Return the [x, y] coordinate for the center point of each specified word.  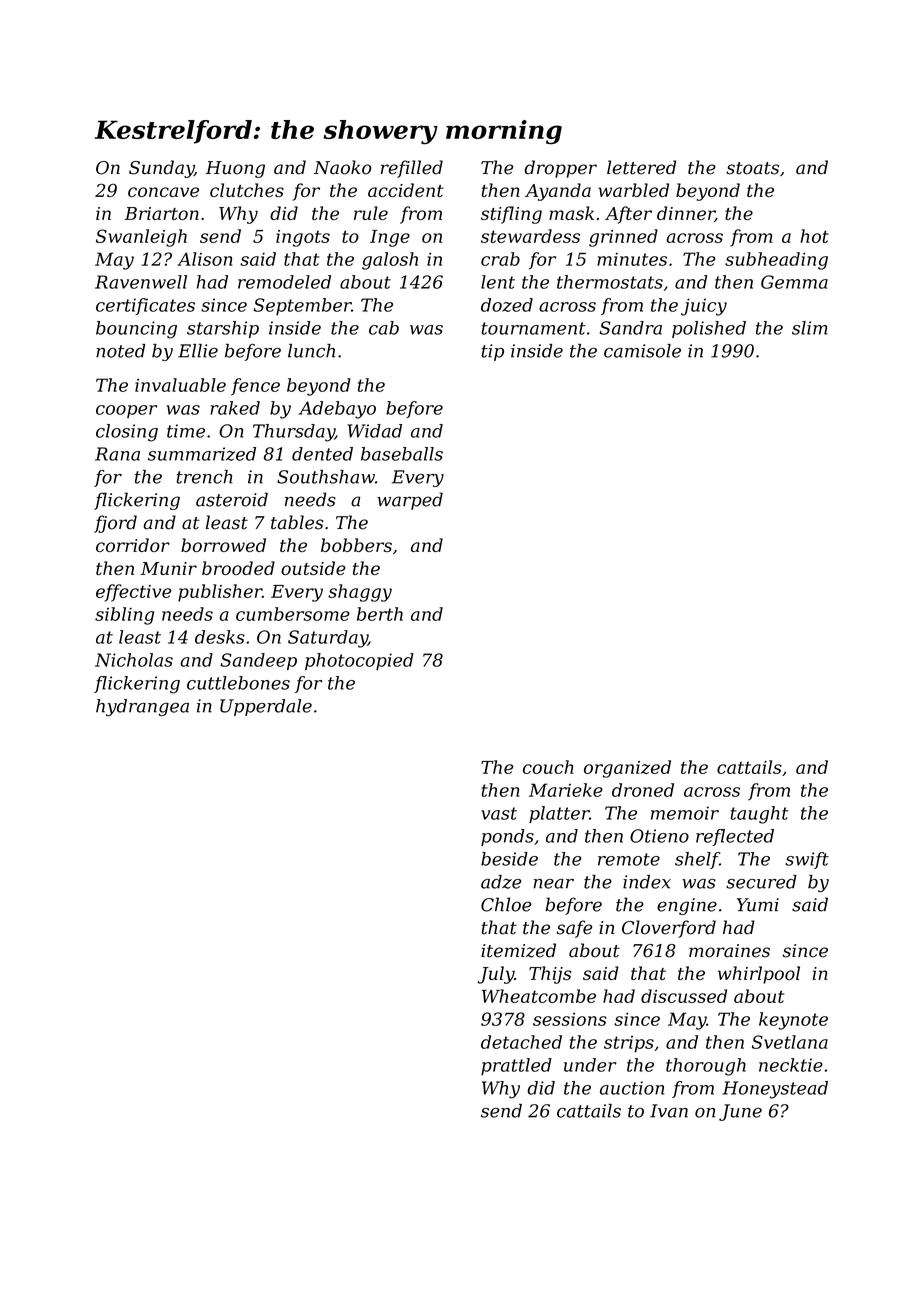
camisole [642, 351]
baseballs [402, 454]
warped [410, 501]
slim [809, 328]
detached [521, 1042]
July [495, 975]
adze [501, 882]
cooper [126, 411]
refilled [412, 169]
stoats [752, 168]
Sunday [161, 169]
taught [759, 815]
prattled [516, 1066]
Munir [169, 568]
